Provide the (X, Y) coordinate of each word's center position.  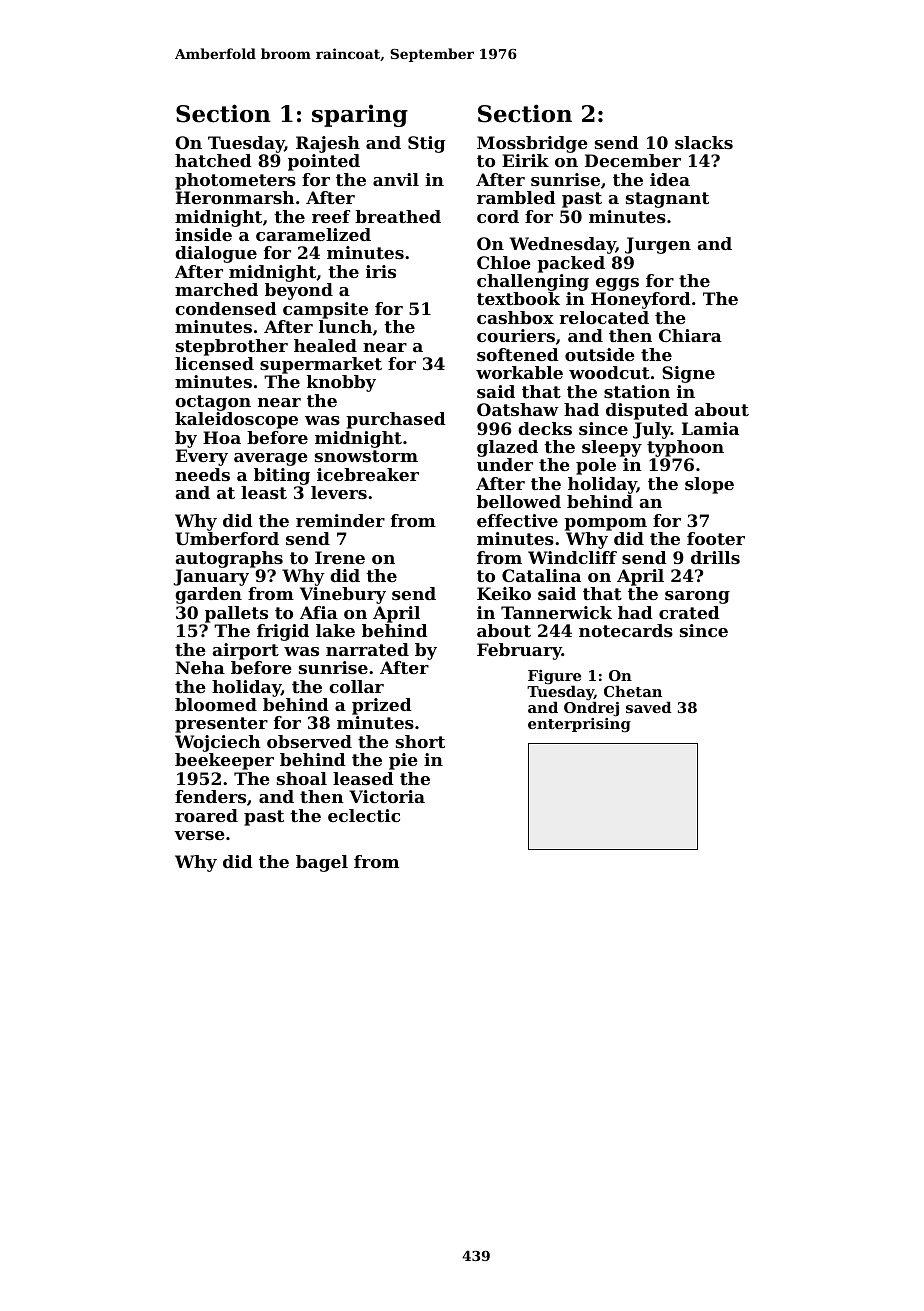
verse (199, 835)
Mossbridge (532, 144)
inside (203, 234)
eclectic (364, 815)
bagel (322, 863)
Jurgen (658, 245)
